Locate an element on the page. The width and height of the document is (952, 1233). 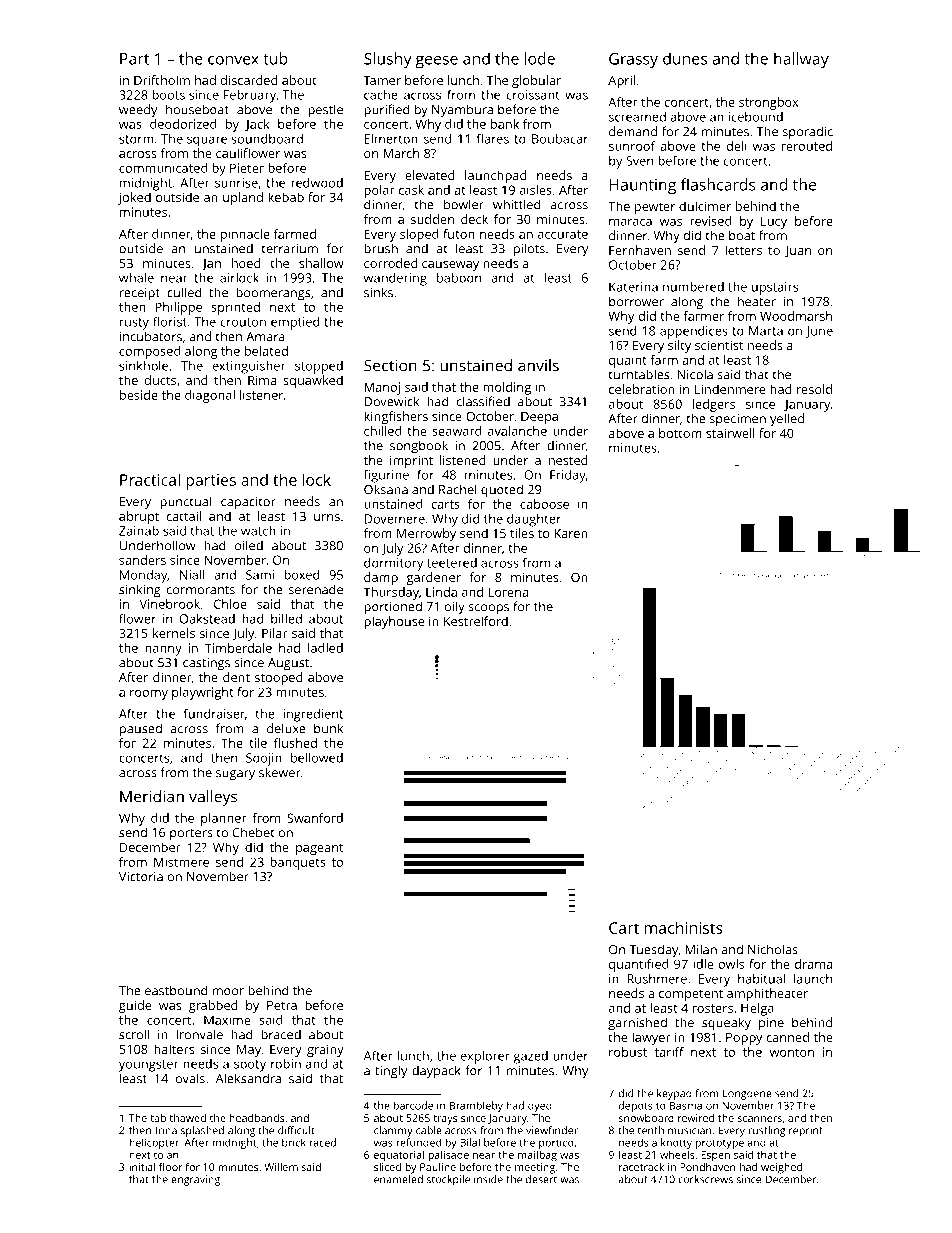
Karen is located at coordinates (571, 533).
